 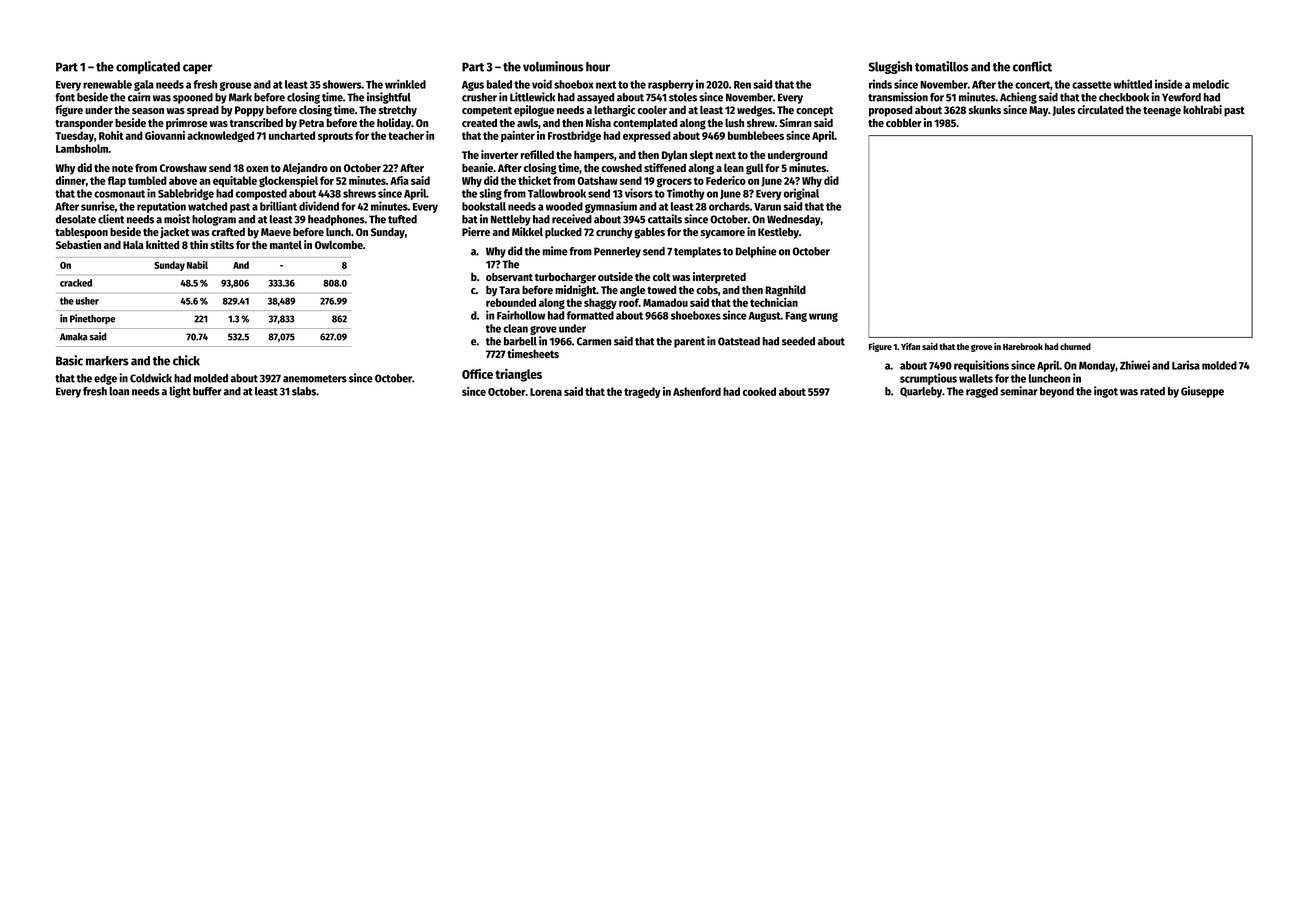 What do you see at coordinates (1106, 392) in the page?
I see `ingot` at bounding box center [1106, 392].
